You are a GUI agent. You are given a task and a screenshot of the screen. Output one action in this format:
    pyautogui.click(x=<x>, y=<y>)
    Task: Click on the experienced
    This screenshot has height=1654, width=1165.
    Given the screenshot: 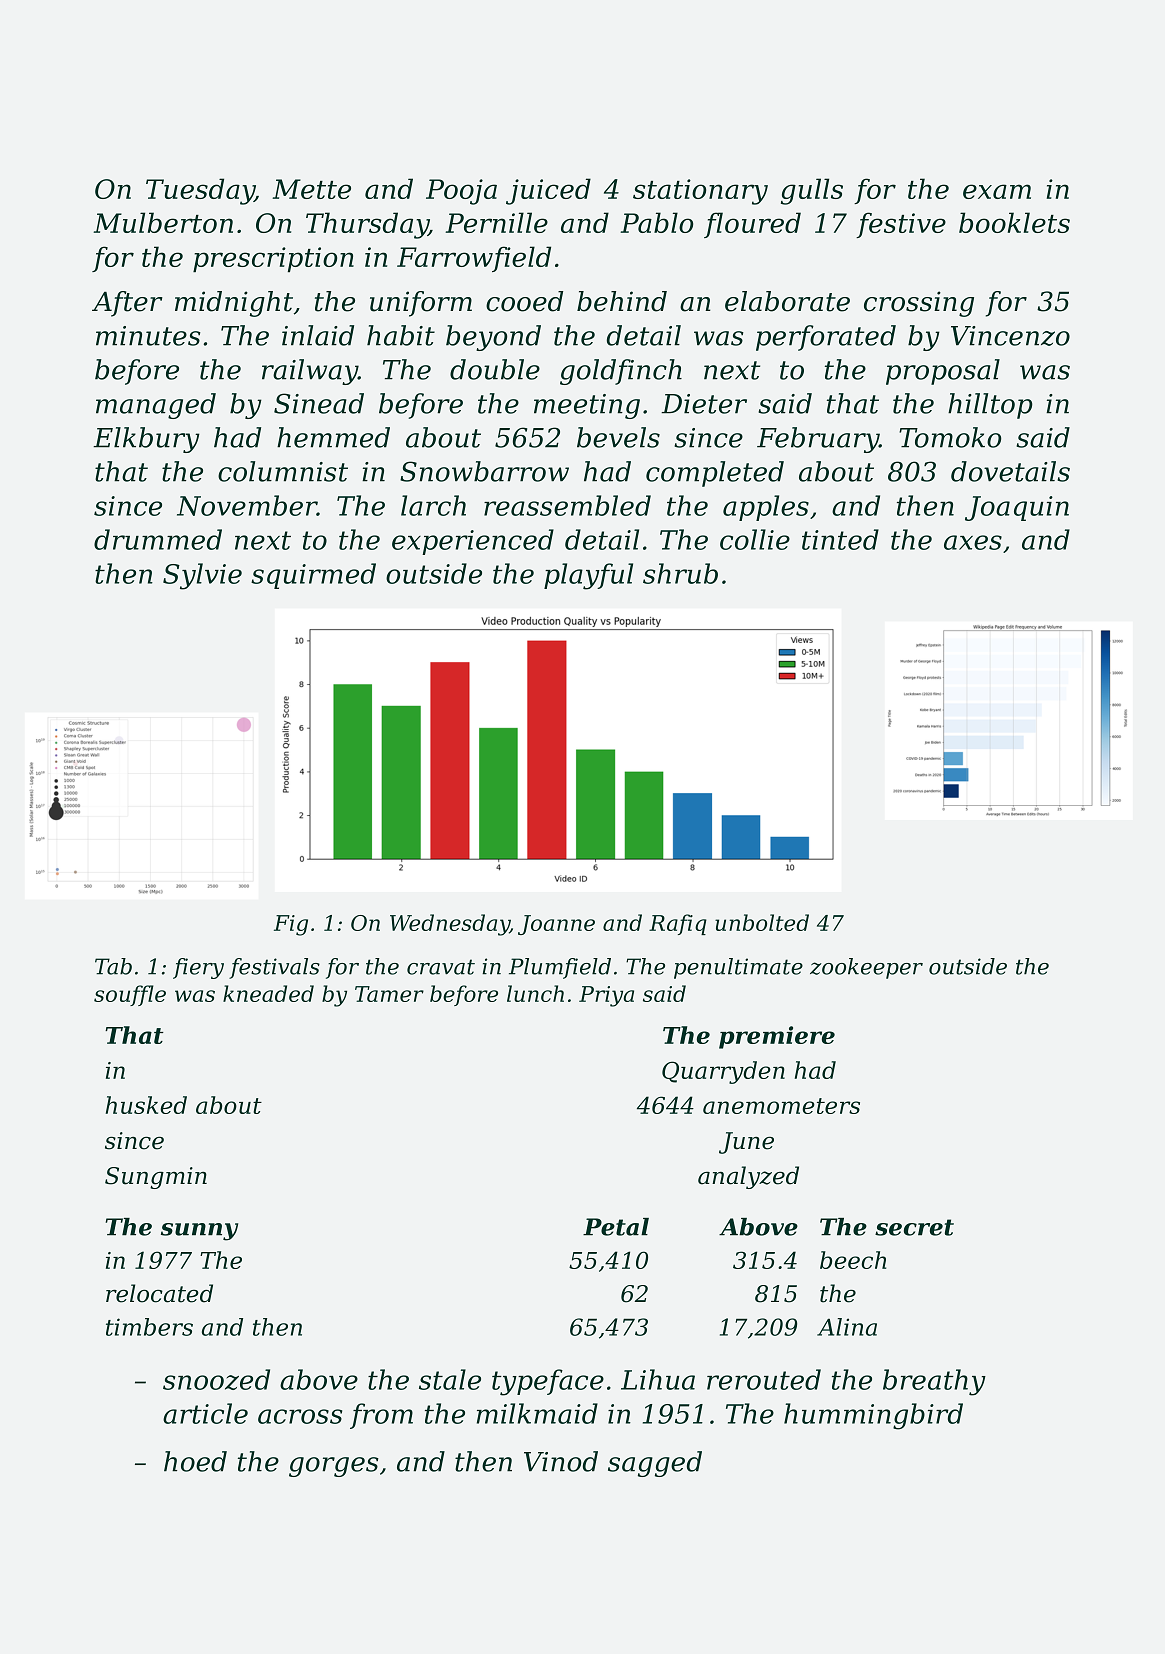 What is the action you would take?
    pyautogui.click(x=473, y=542)
